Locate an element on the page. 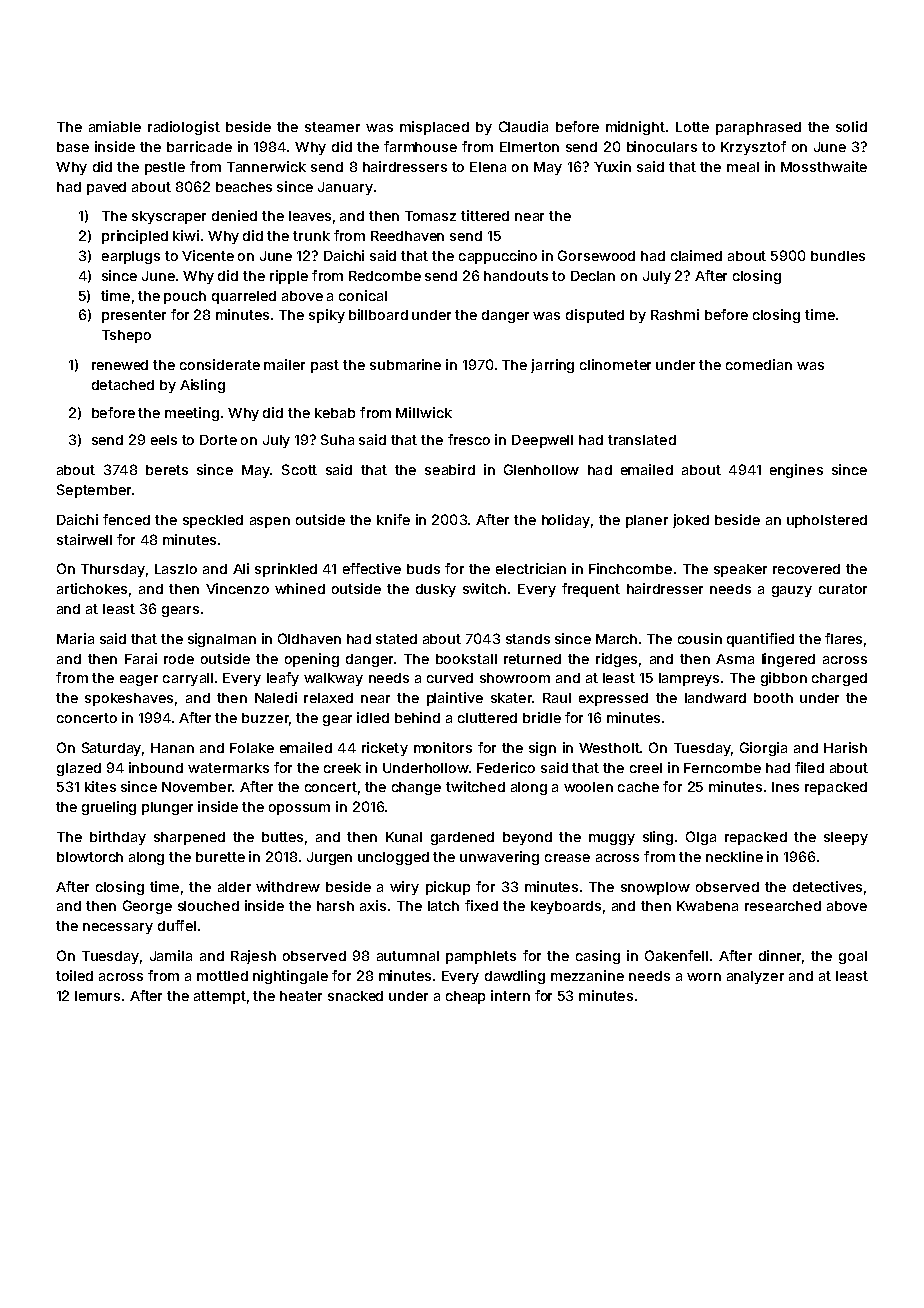 This page has width=924, height=1308. meal is located at coordinates (743, 167).
